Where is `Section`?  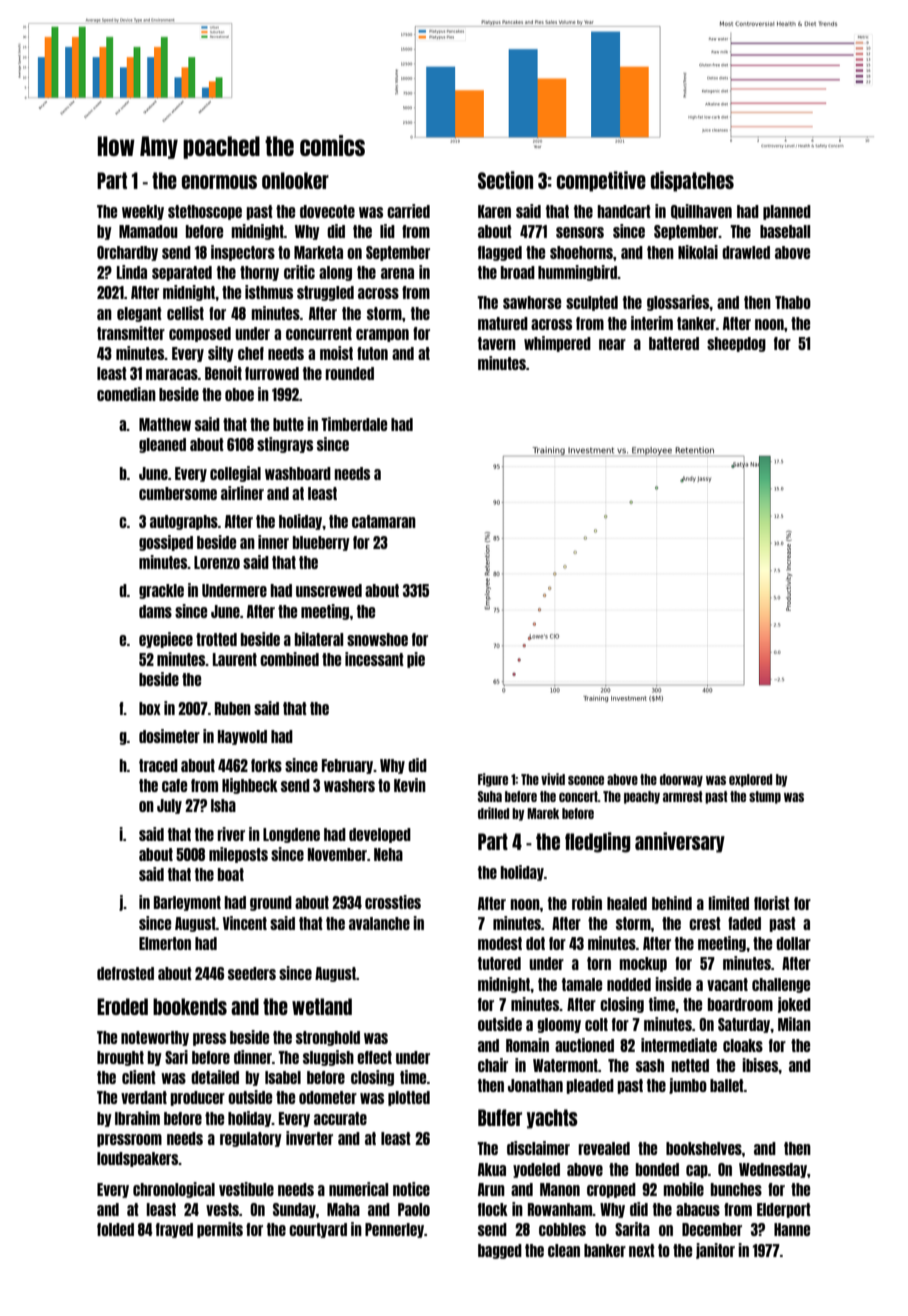 Section is located at coordinates (505, 180).
